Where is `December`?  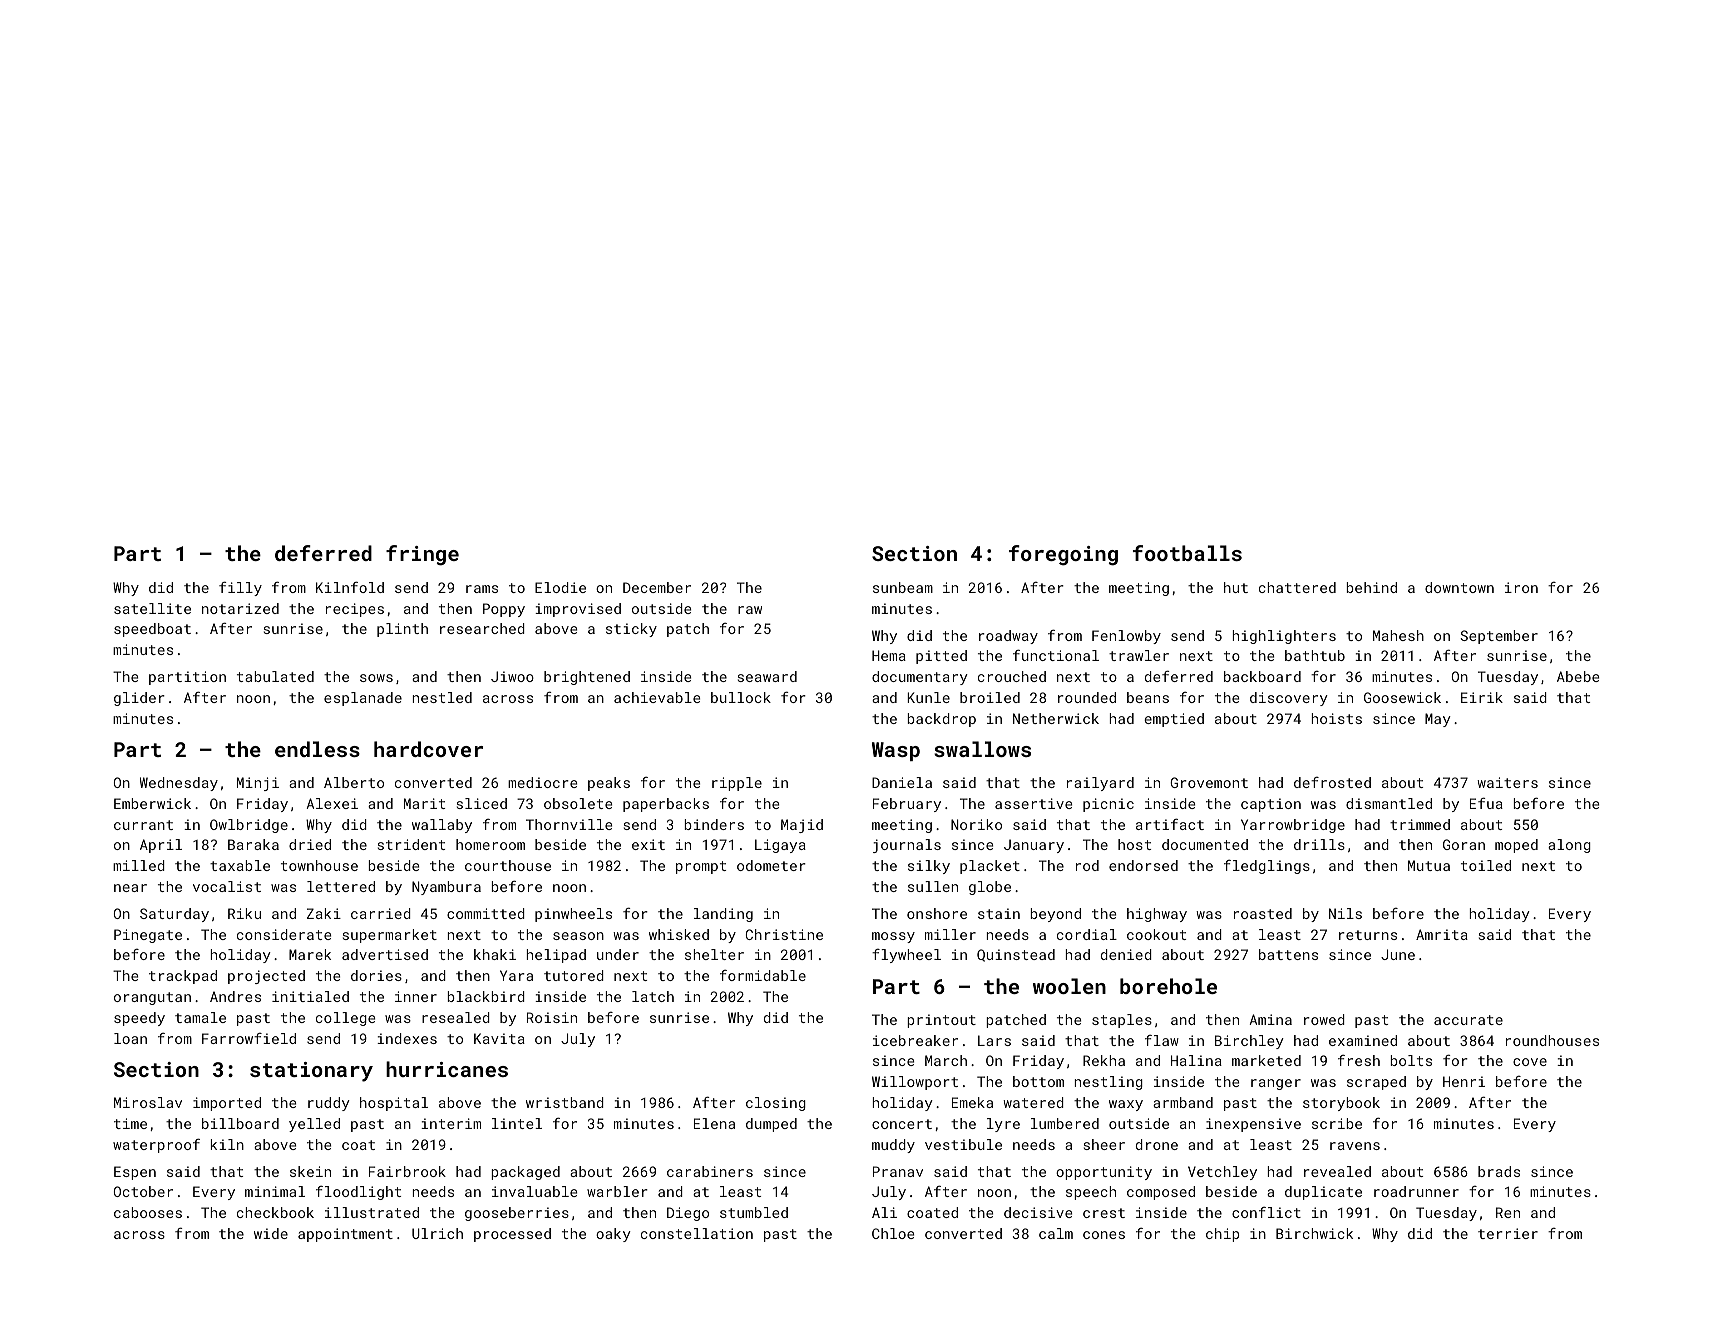
December is located at coordinates (657, 587).
